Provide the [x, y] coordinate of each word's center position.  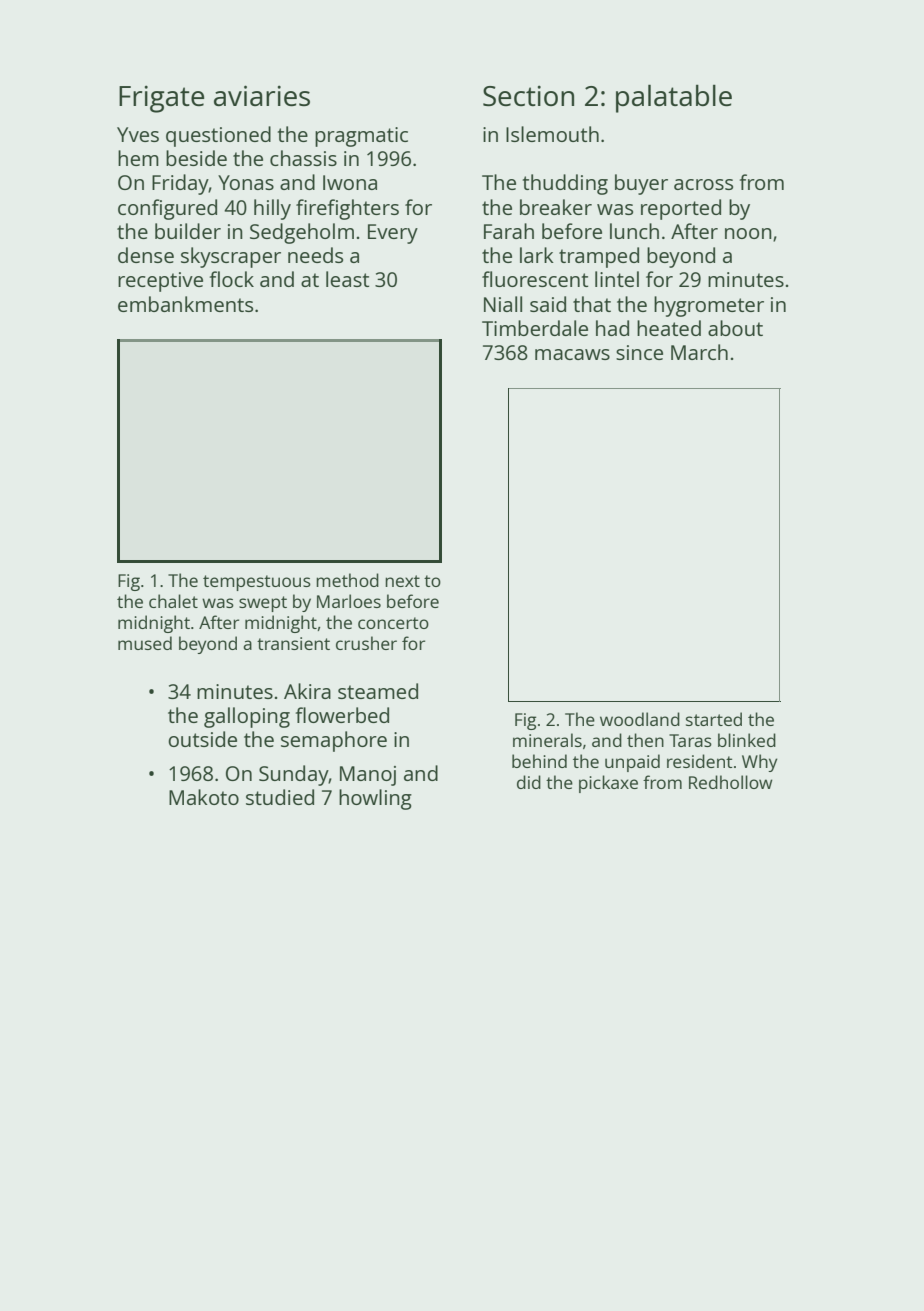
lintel [617, 279]
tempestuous [257, 583]
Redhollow [730, 782]
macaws [572, 354]
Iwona [350, 182]
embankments [185, 304]
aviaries [262, 95]
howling [375, 799]
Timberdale [535, 328]
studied [280, 797]
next [402, 581]
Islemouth [552, 134]
